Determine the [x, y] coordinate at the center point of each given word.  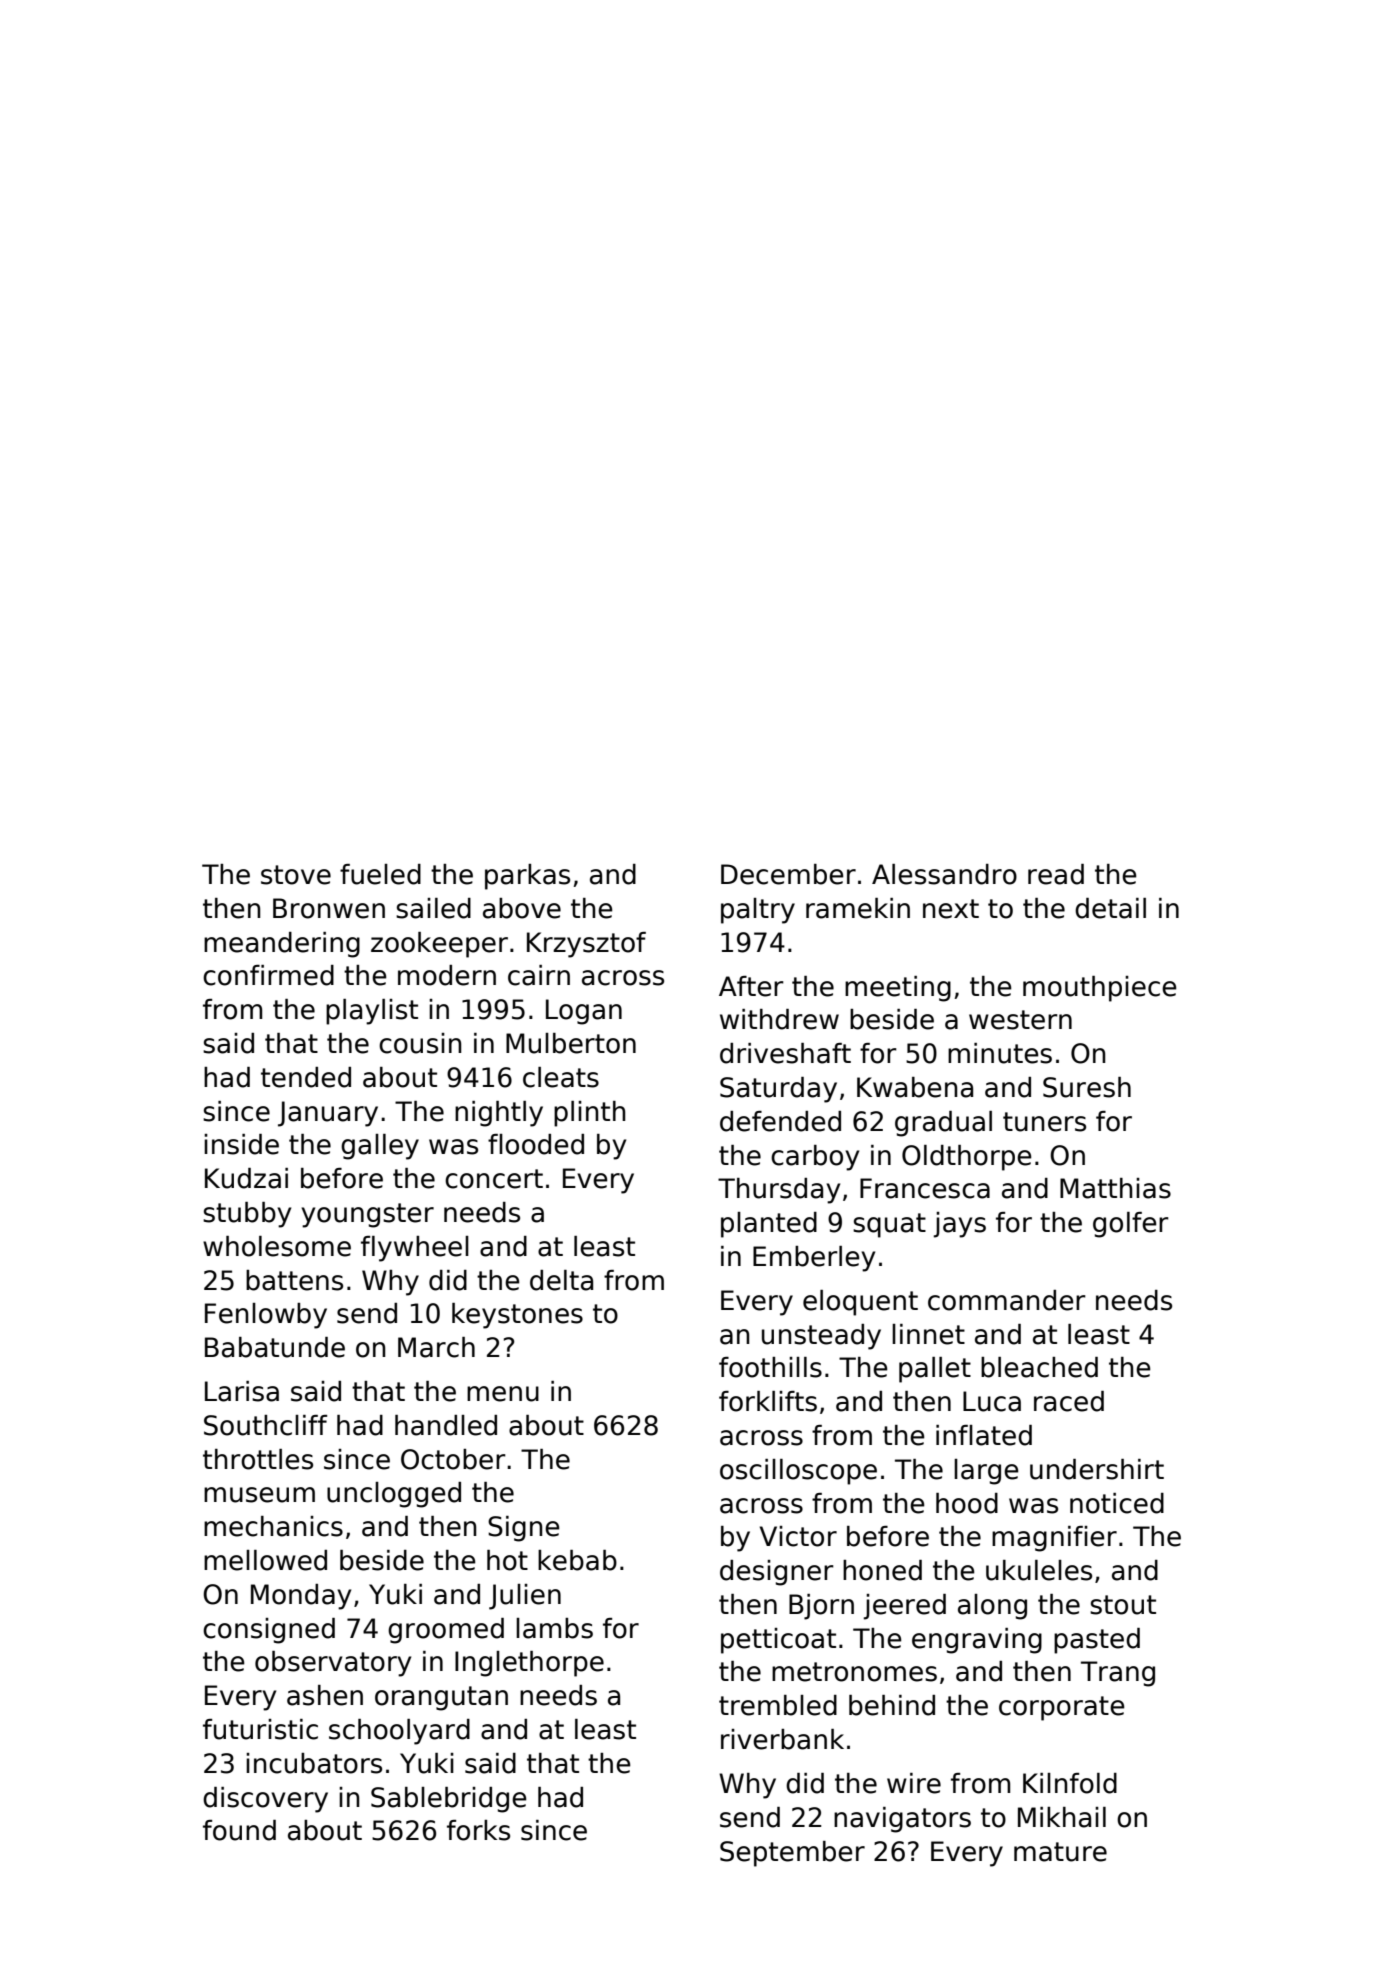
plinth [590, 1114]
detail [1110, 908]
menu [503, 1394]
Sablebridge [449, 1800]
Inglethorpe [529, 1664]
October [453, 1459]
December [788, 874]
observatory [333, 1664]
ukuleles [1039, 1570]
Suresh [1087, 1087]
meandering [282, 945]
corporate [1062, 1708]
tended [306, 1077]
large [986, 1472]
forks [478, 1830]
